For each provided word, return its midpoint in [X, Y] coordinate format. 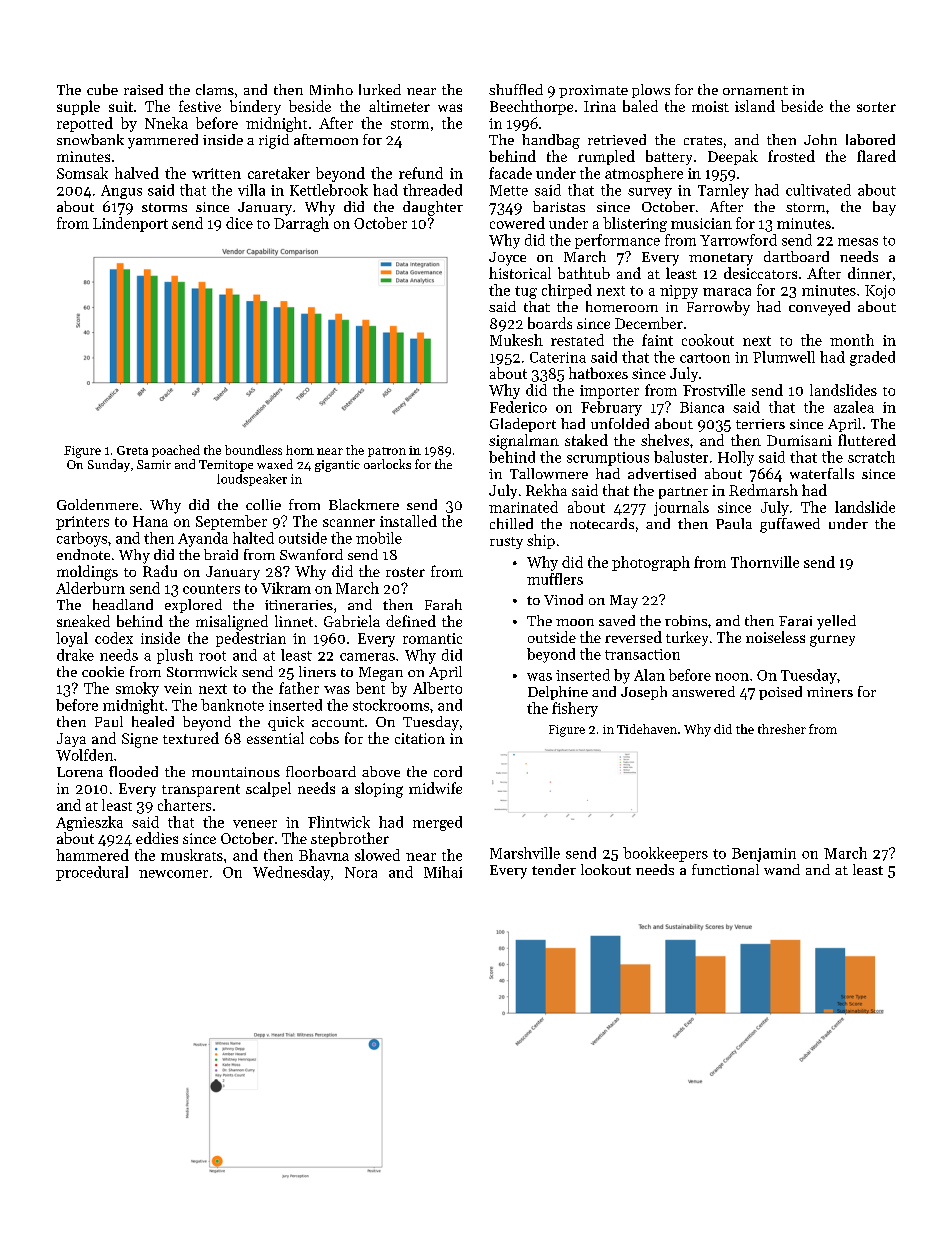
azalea [854, 407]
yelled [836, 622]
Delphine [558, 693]
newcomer [173, 874]
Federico [518, 407]
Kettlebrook [329, 190]
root [212, 656]
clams [215, 89]
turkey [687, 638]
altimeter [399, 106]
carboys [82, 539]
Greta [132, 450]
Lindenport [130, 224]
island [755, 106]
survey [650, 193]
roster [405, 572]
